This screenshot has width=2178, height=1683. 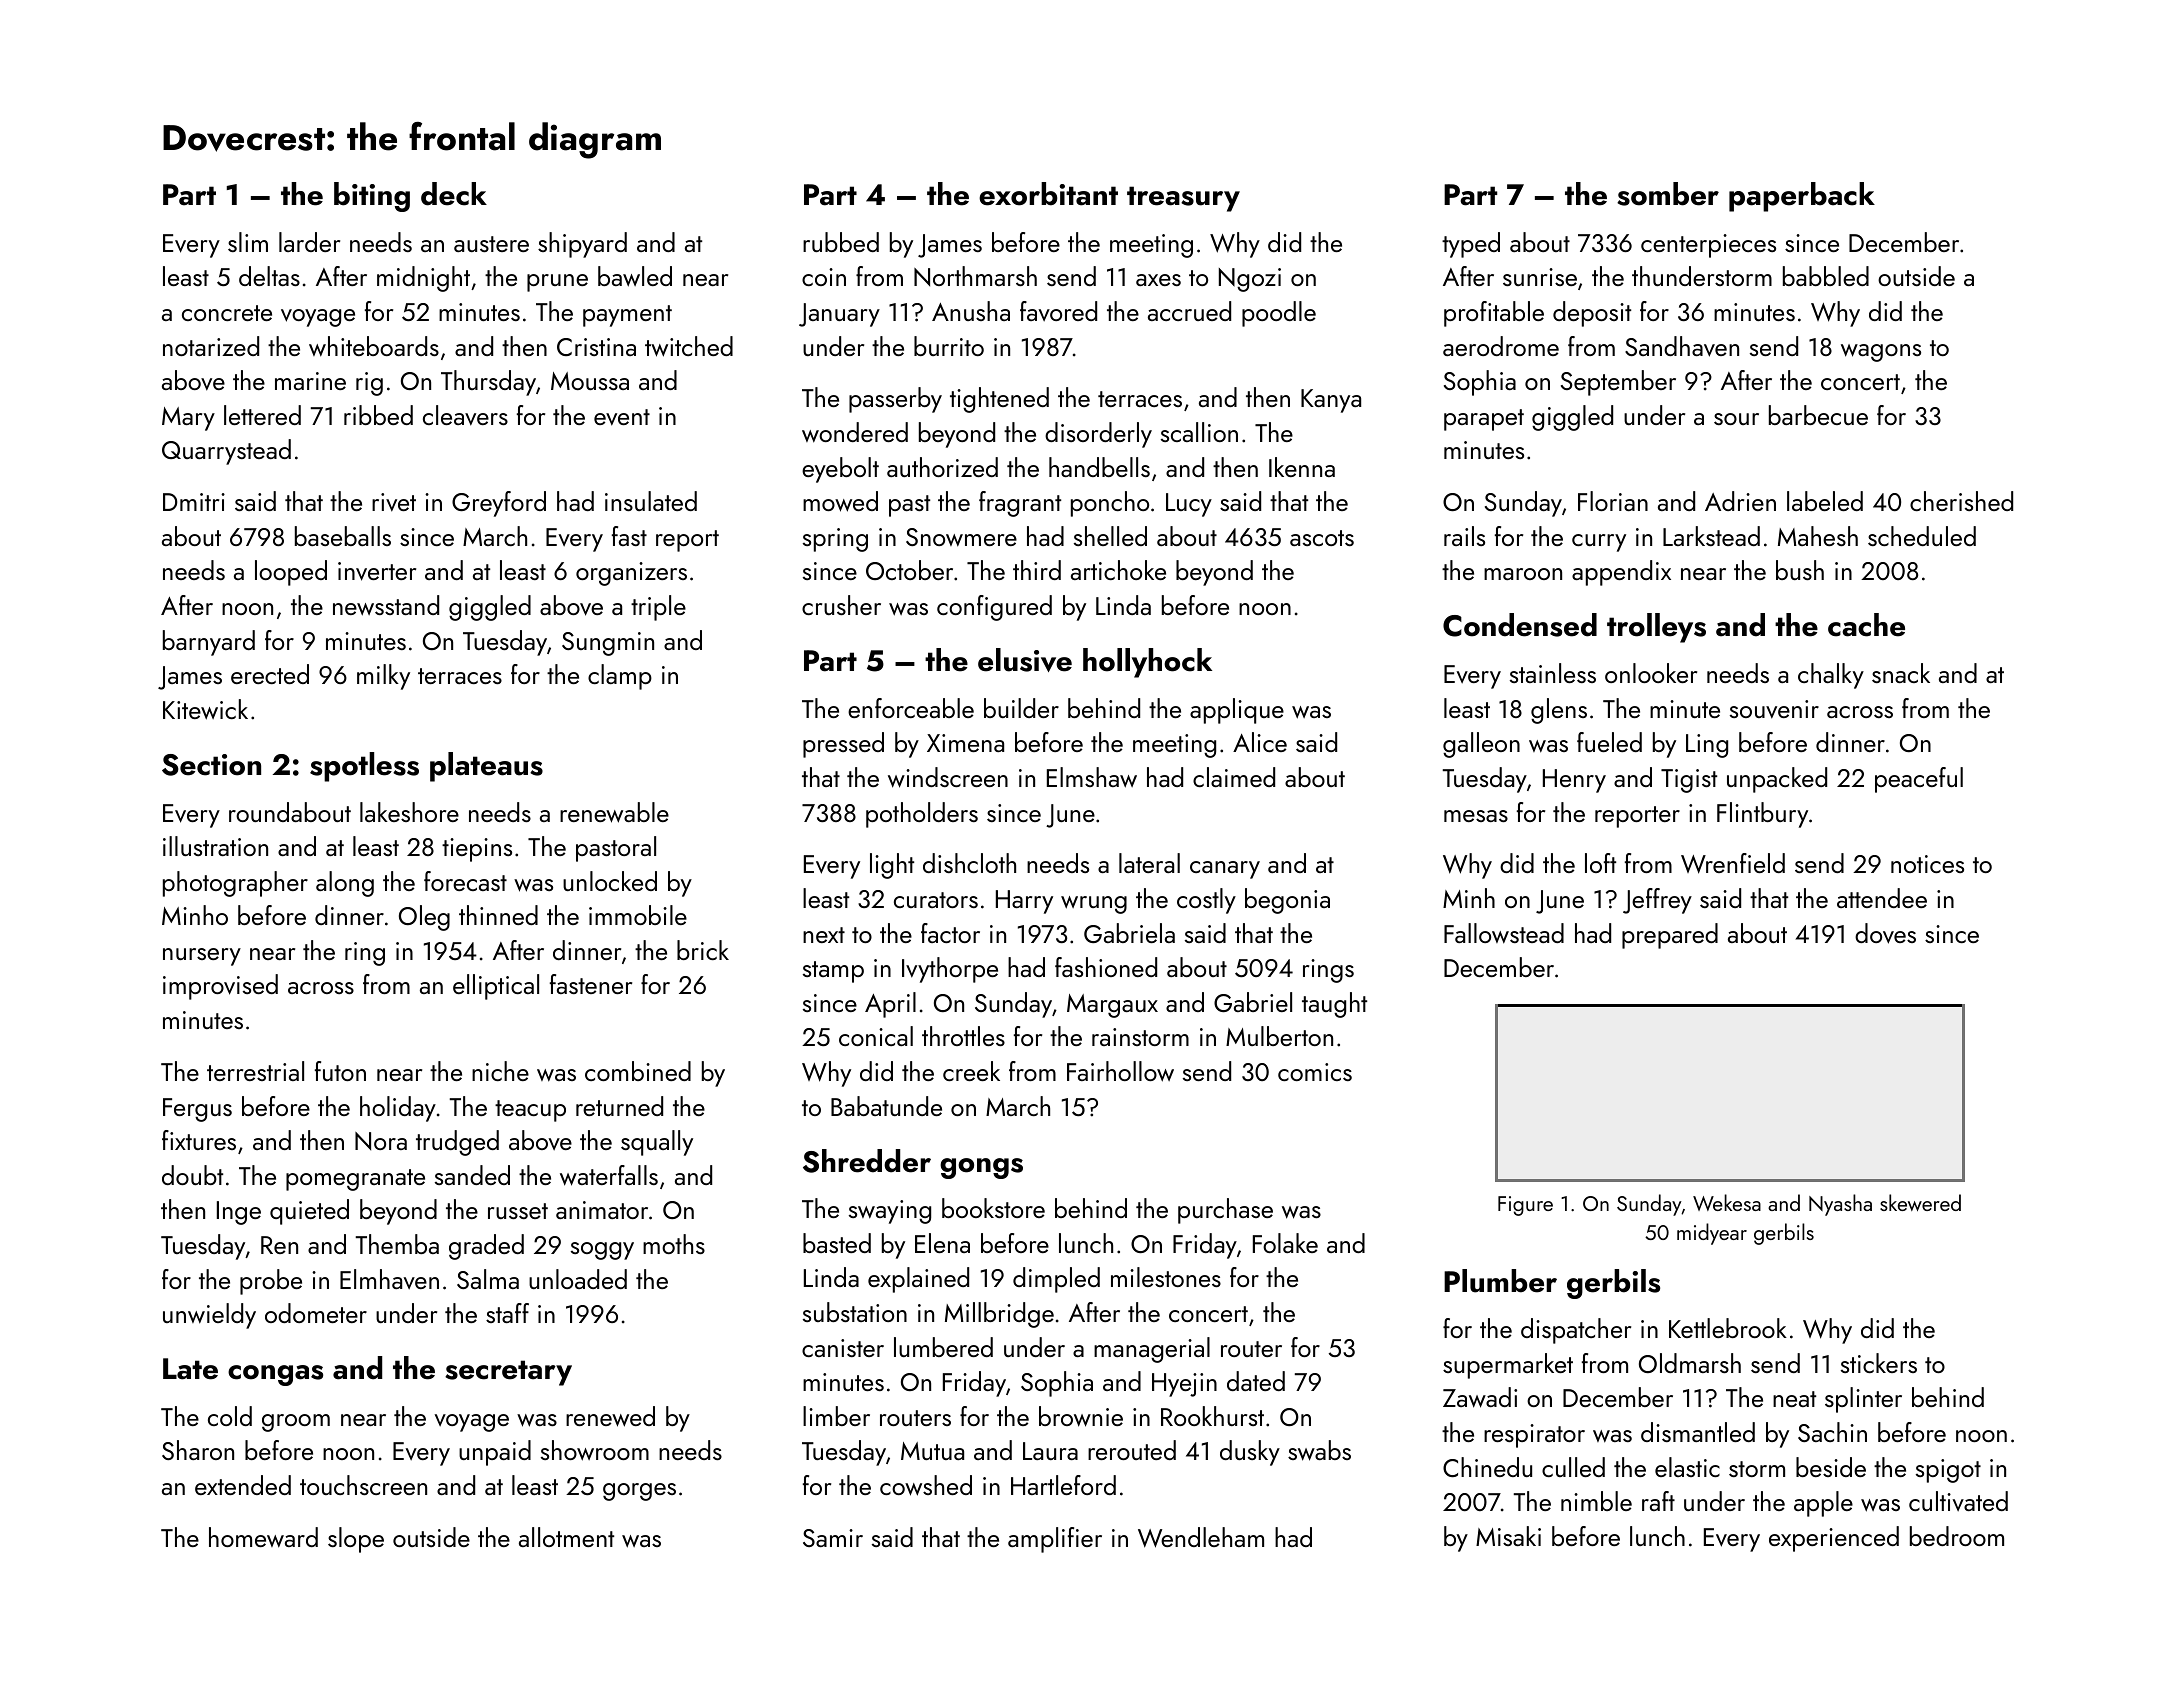 I want to click on babbled, so click(x=1826, y=276).
